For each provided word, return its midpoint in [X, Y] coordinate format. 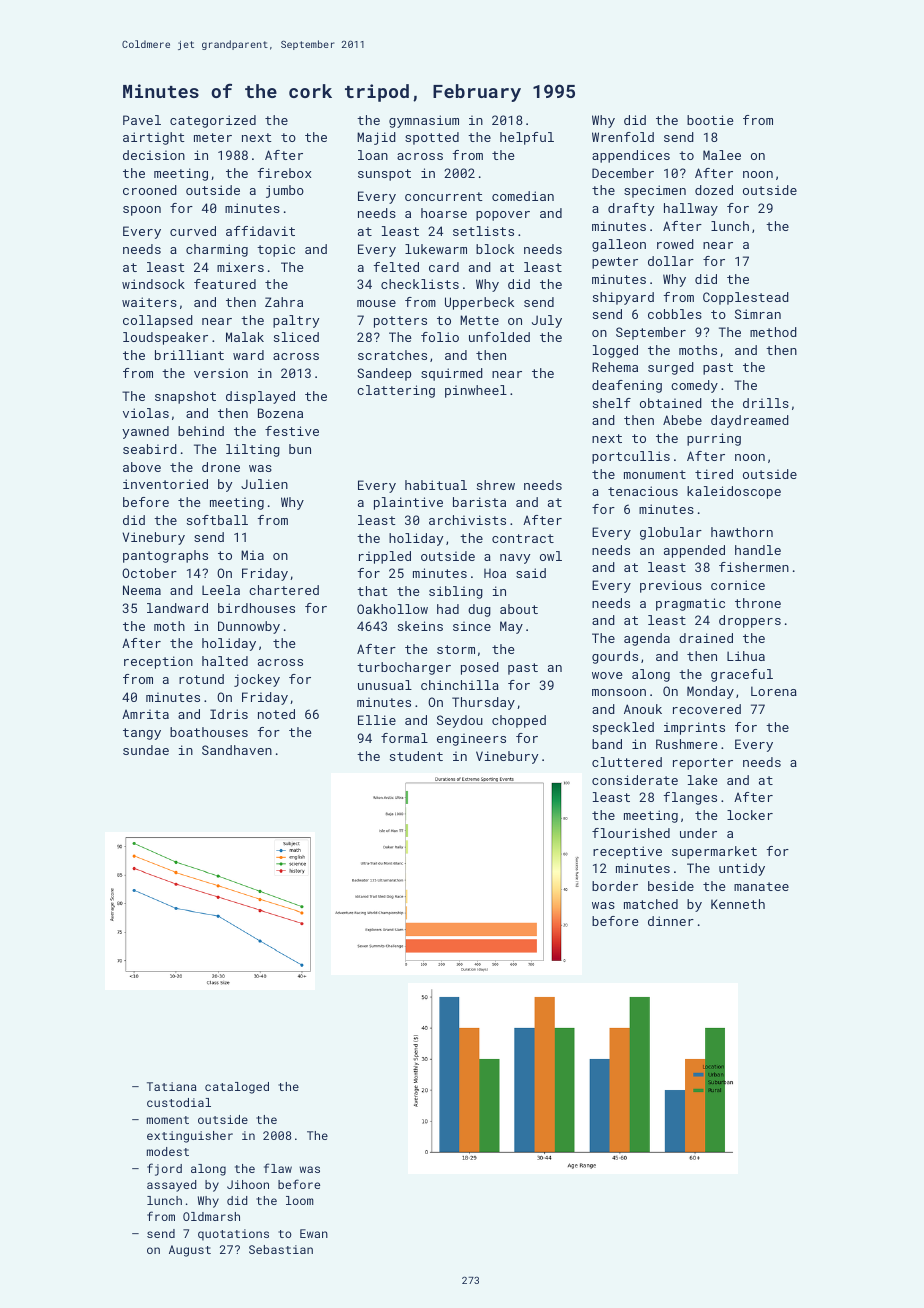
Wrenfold [623, 137]
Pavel [142, 120]
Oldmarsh [211, 1216]
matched [651, 904]
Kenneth [738, 904]
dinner [671, 921]
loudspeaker [165, 338]
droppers [750, 621]
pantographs [165, 556]
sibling [456, 592]
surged [671, 368]
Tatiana [172, 1086]
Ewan [314, 1233]
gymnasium [424, 121]
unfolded [499, 337]
